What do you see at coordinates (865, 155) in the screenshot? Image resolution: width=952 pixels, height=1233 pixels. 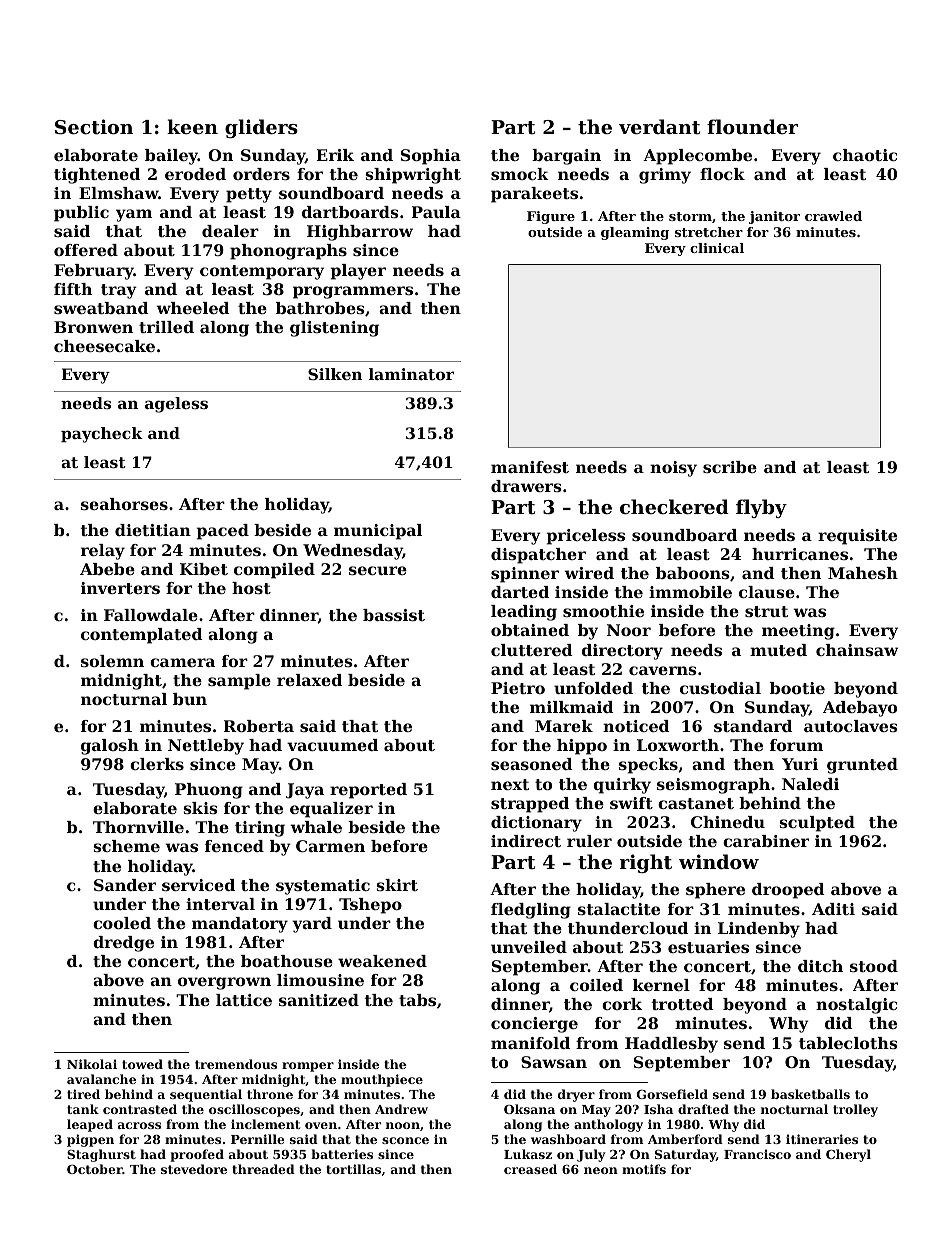 I see `chaotic` at bounding box center [865, 155].
